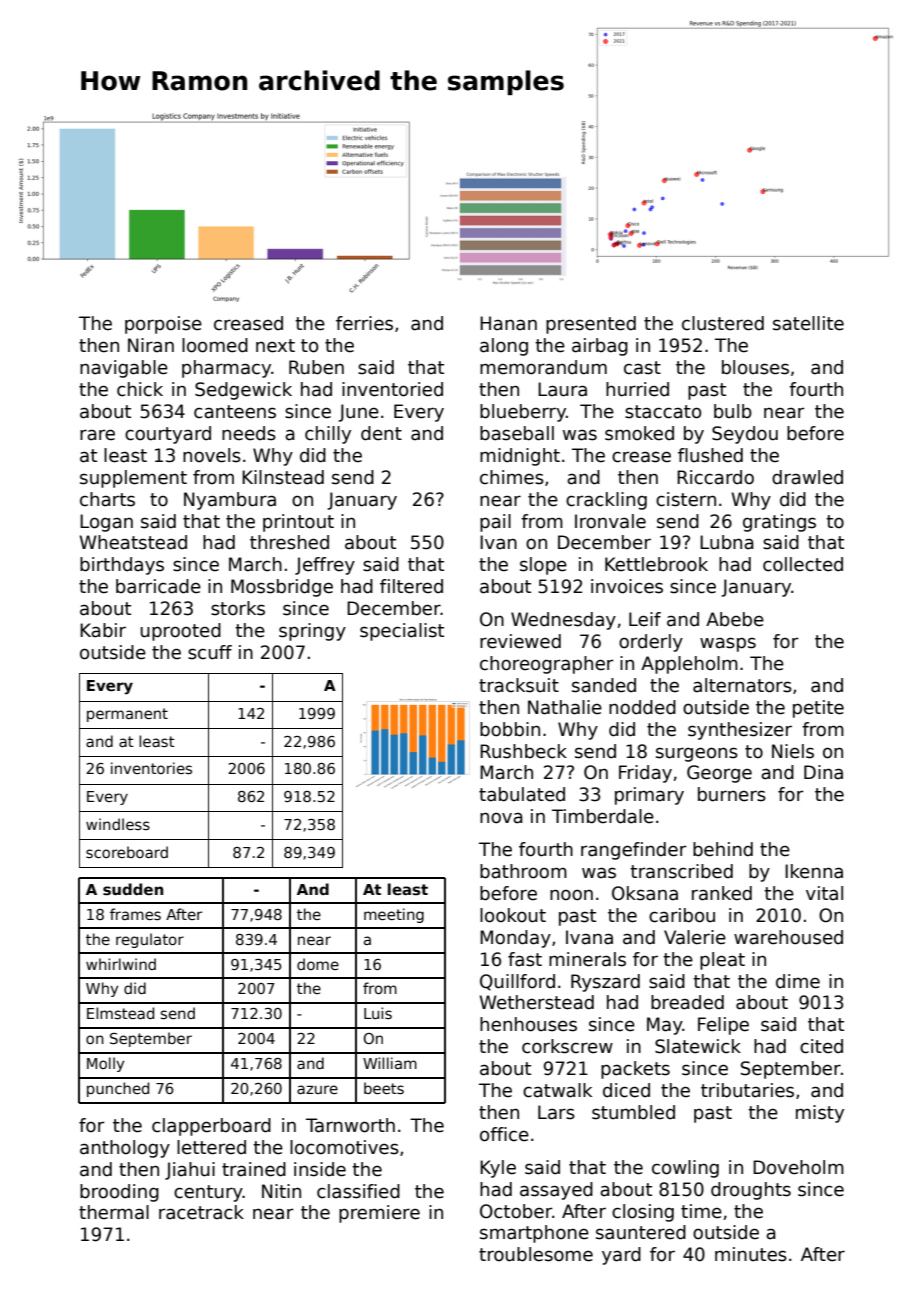 The image size is (924, 1308). Describe the element at coordinates (364, 323) in the screenshot. I see `ferries` at that location.
